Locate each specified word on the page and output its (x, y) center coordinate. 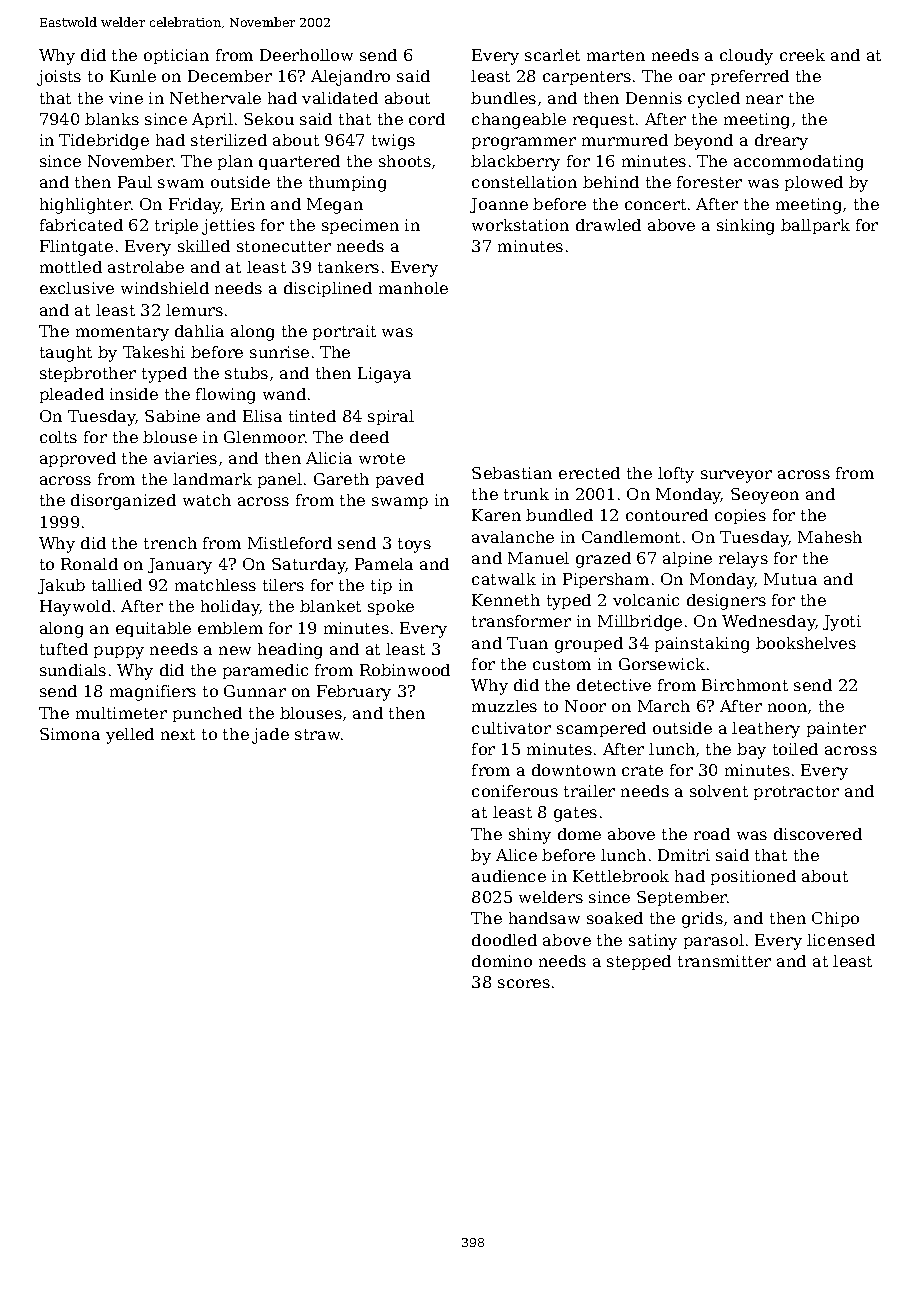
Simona (70, 734)
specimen (360, 226)
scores (524, 983)
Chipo (835, 919)
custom (562, 664)
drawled (608, 225)
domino (502, 961)
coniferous (515, 791)
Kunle (133, 76)
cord (427, 119)
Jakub (61, 586)
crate (642, 770)
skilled (204, 246)
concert (655, 204)
